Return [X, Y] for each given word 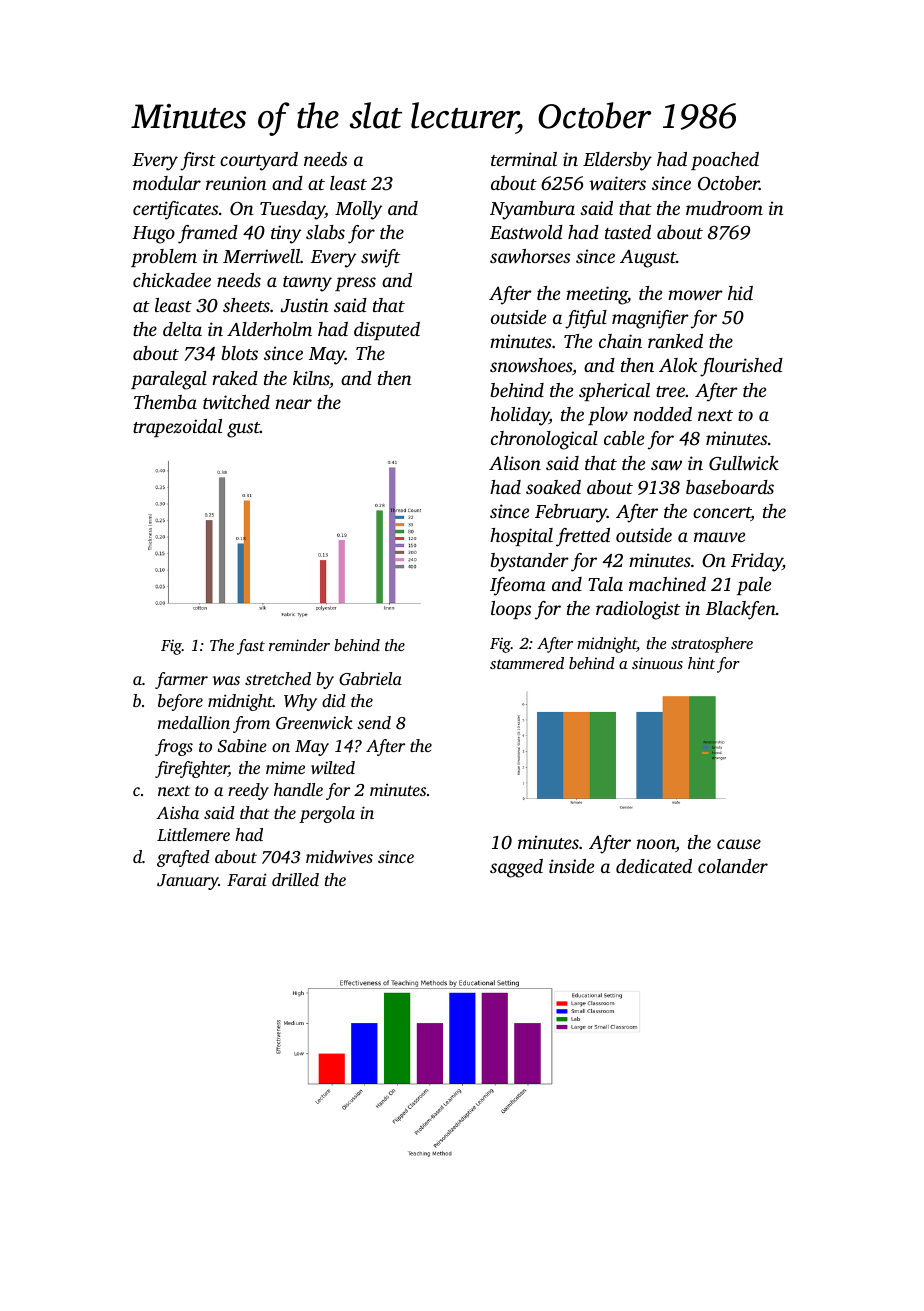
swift [380, 258]
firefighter [192, 769]
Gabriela [370, 679]
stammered [527, 663]
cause [739, 844]
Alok [678, 365]
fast [251, 647]
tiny [286, 234]
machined [667, 584]
